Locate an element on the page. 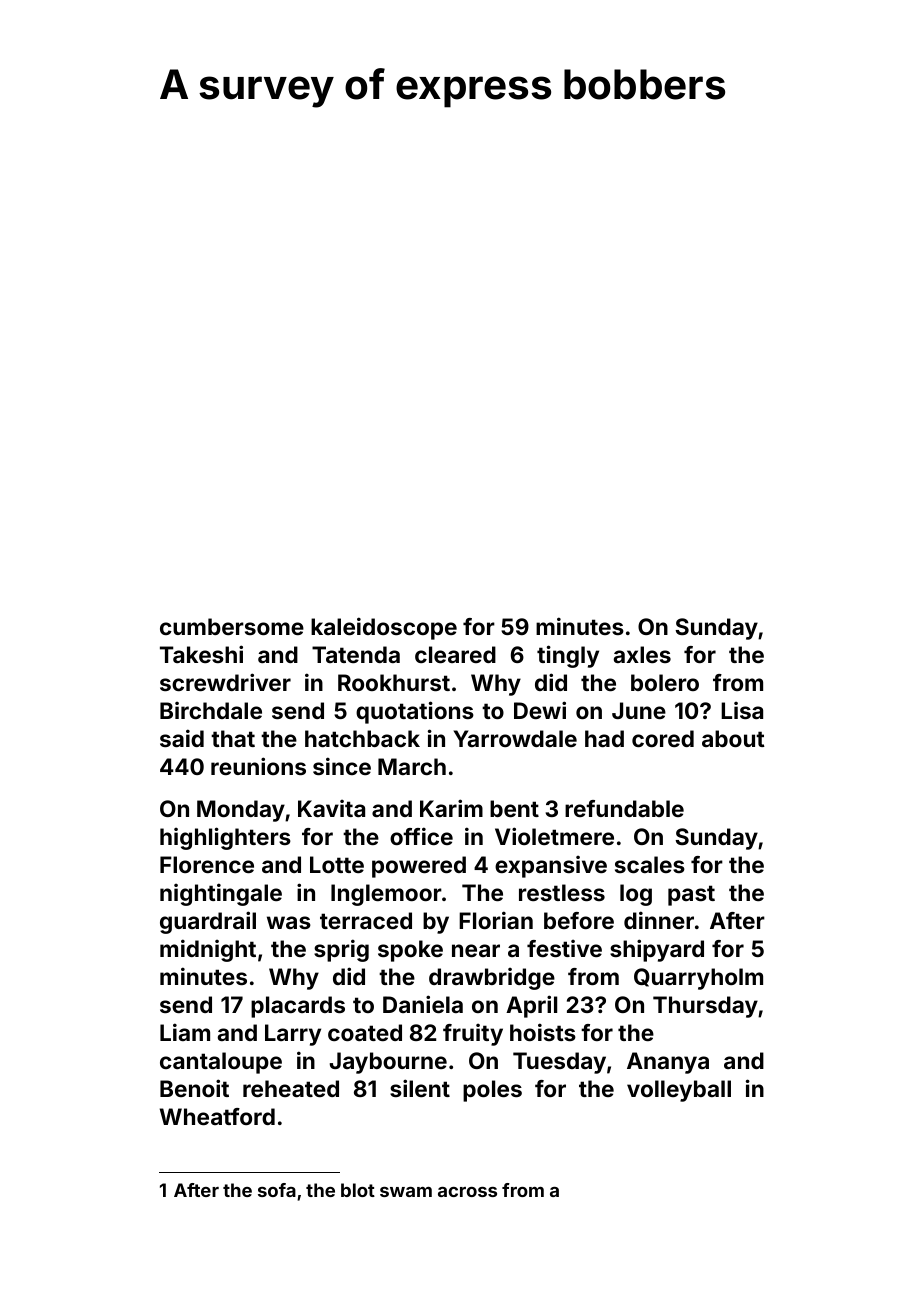 The height and width of the page is (1311, 924). Wheatford is located at coordinates (217, 1116).
